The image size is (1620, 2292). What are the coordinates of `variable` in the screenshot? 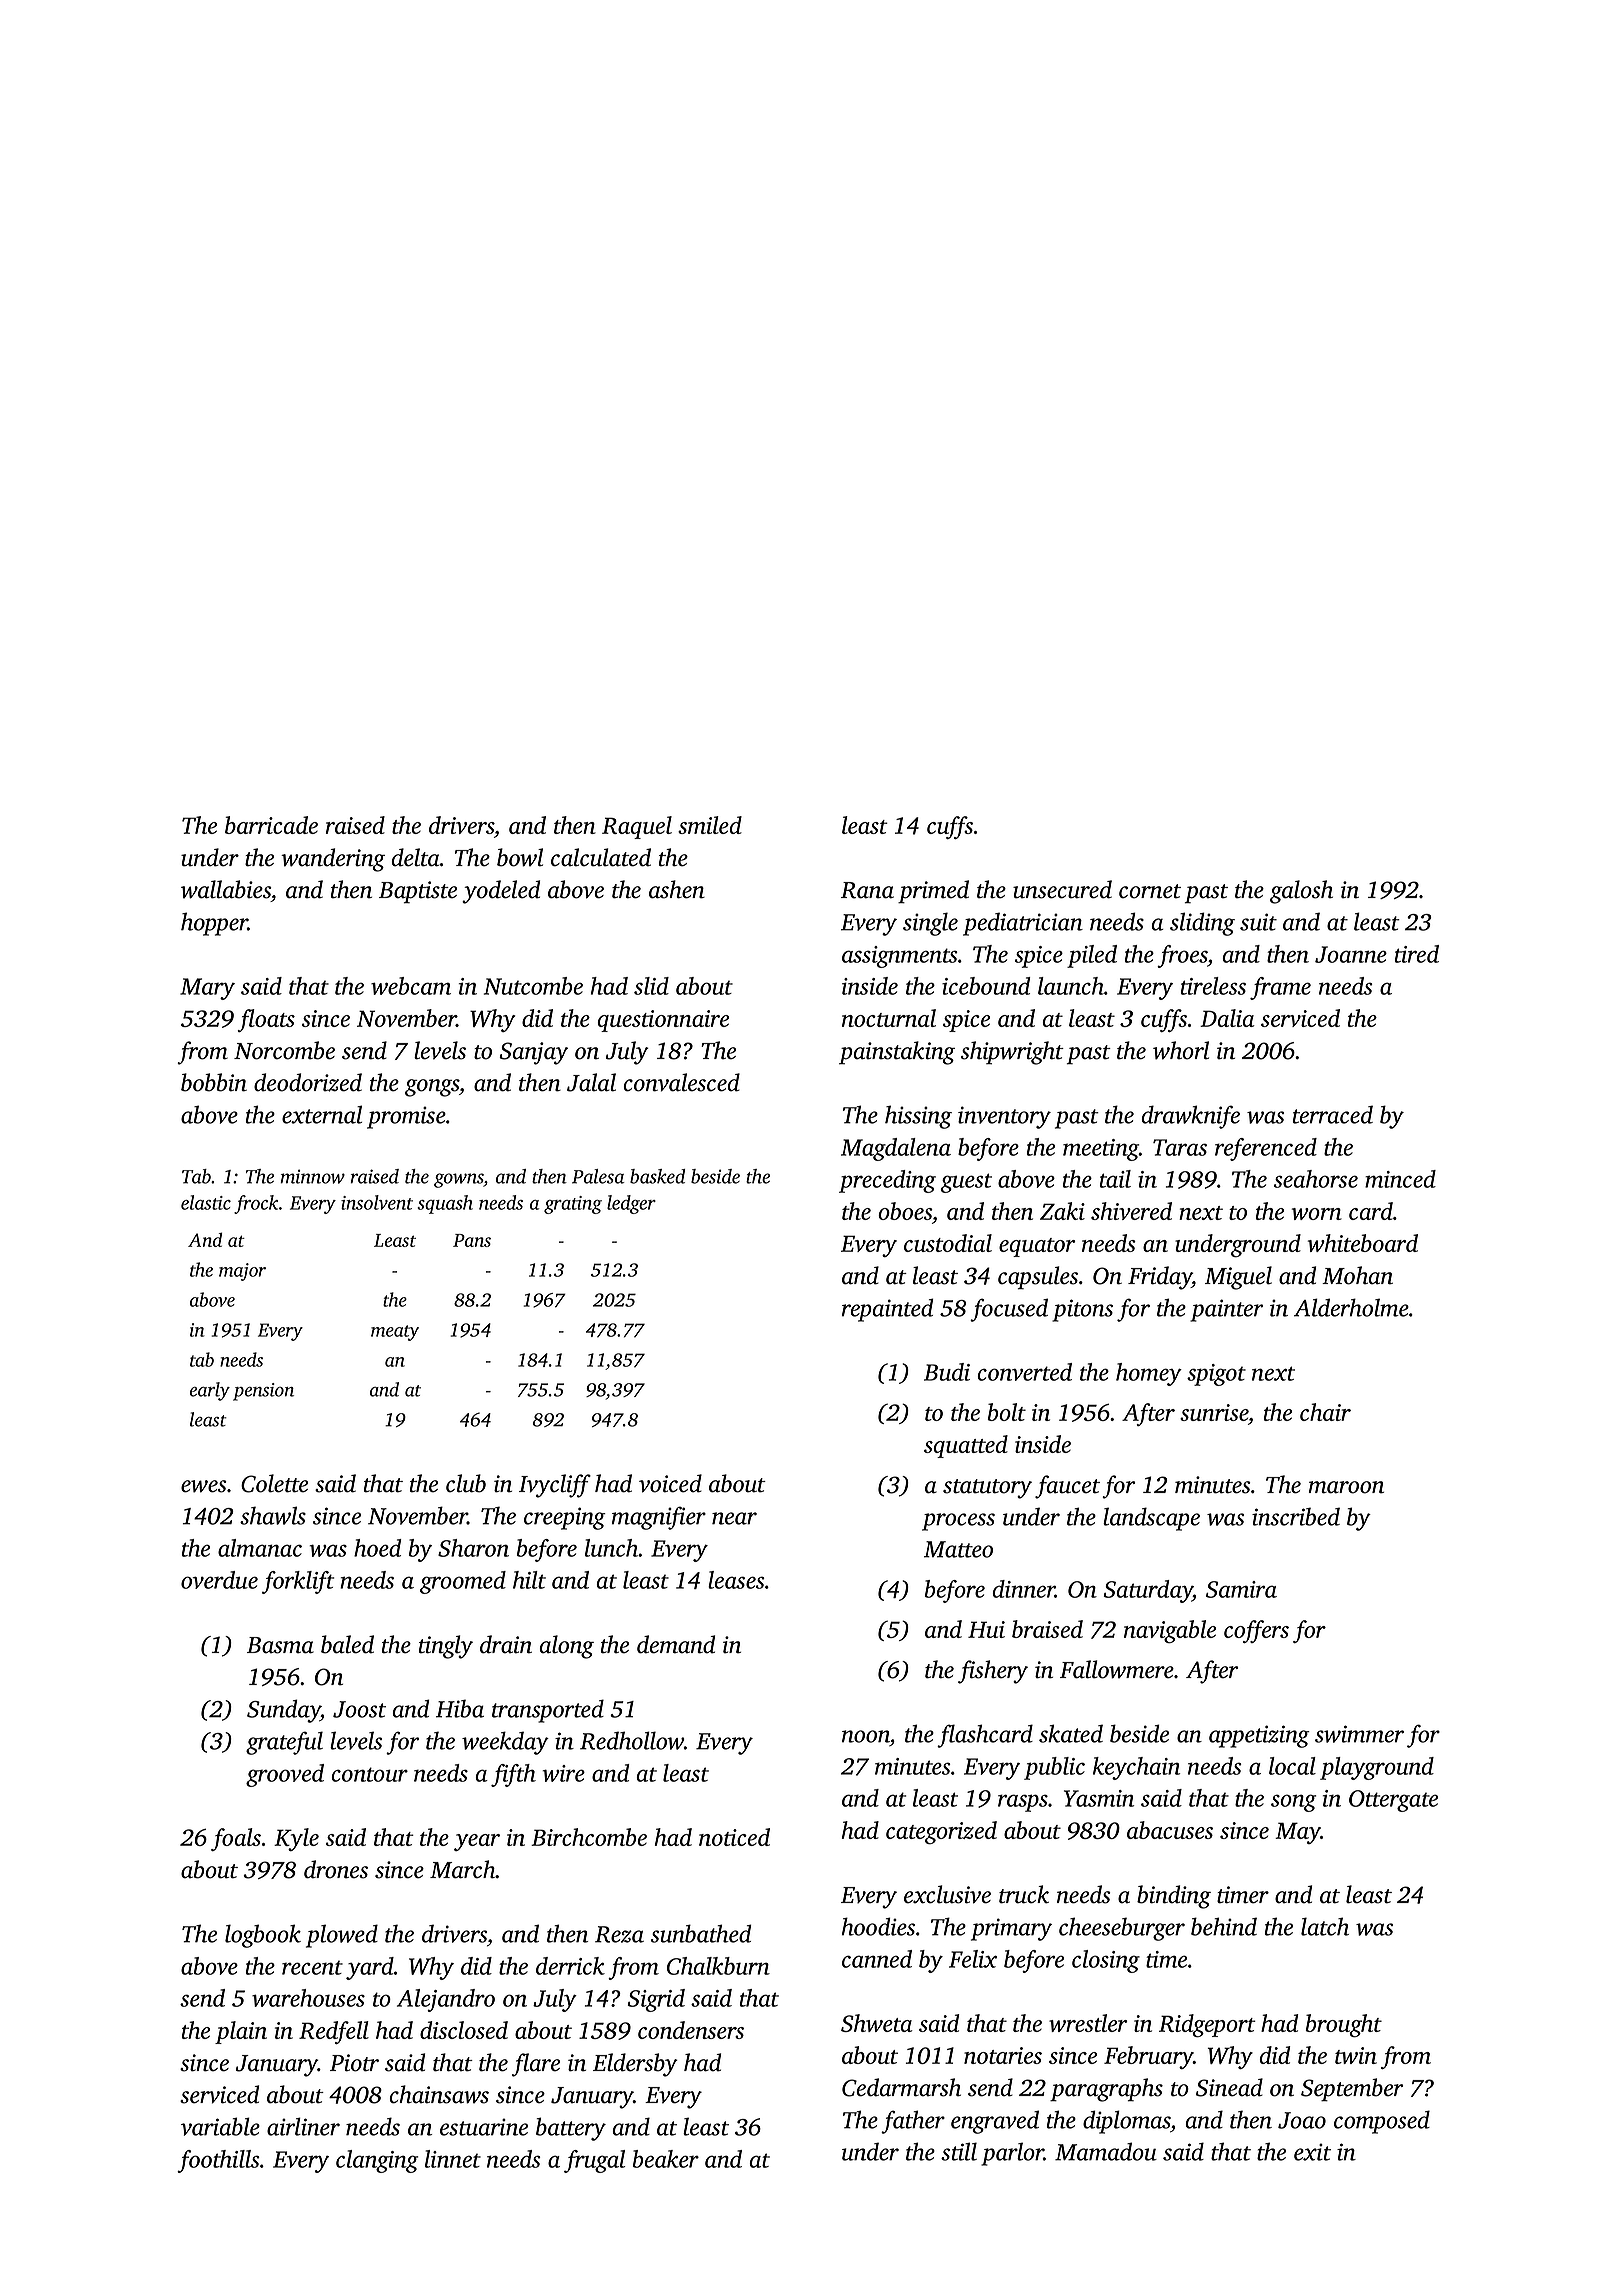 It's located at (220, 2126).
